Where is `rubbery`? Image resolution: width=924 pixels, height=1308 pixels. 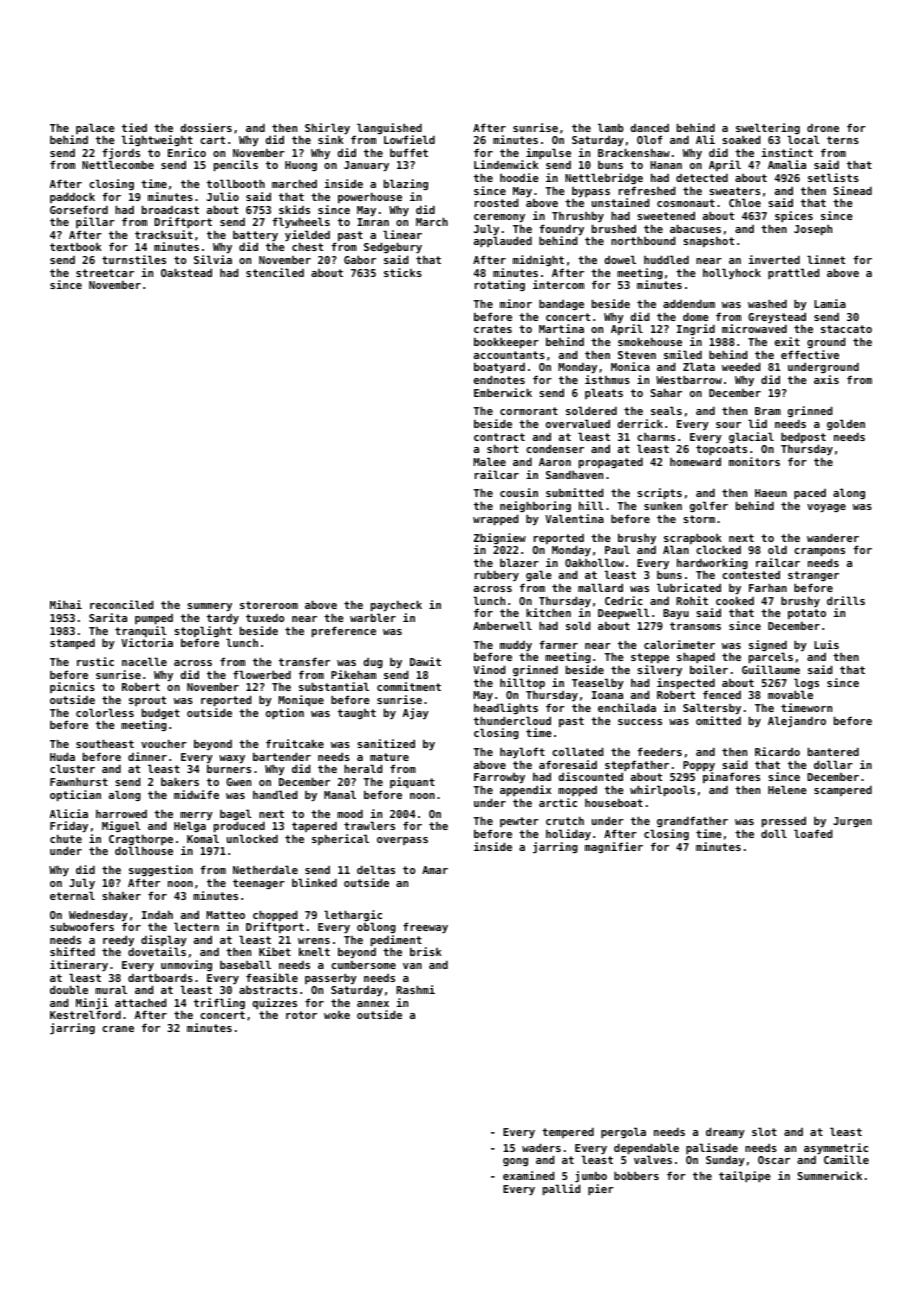 rubbery is located at coordinates (497, 575).
